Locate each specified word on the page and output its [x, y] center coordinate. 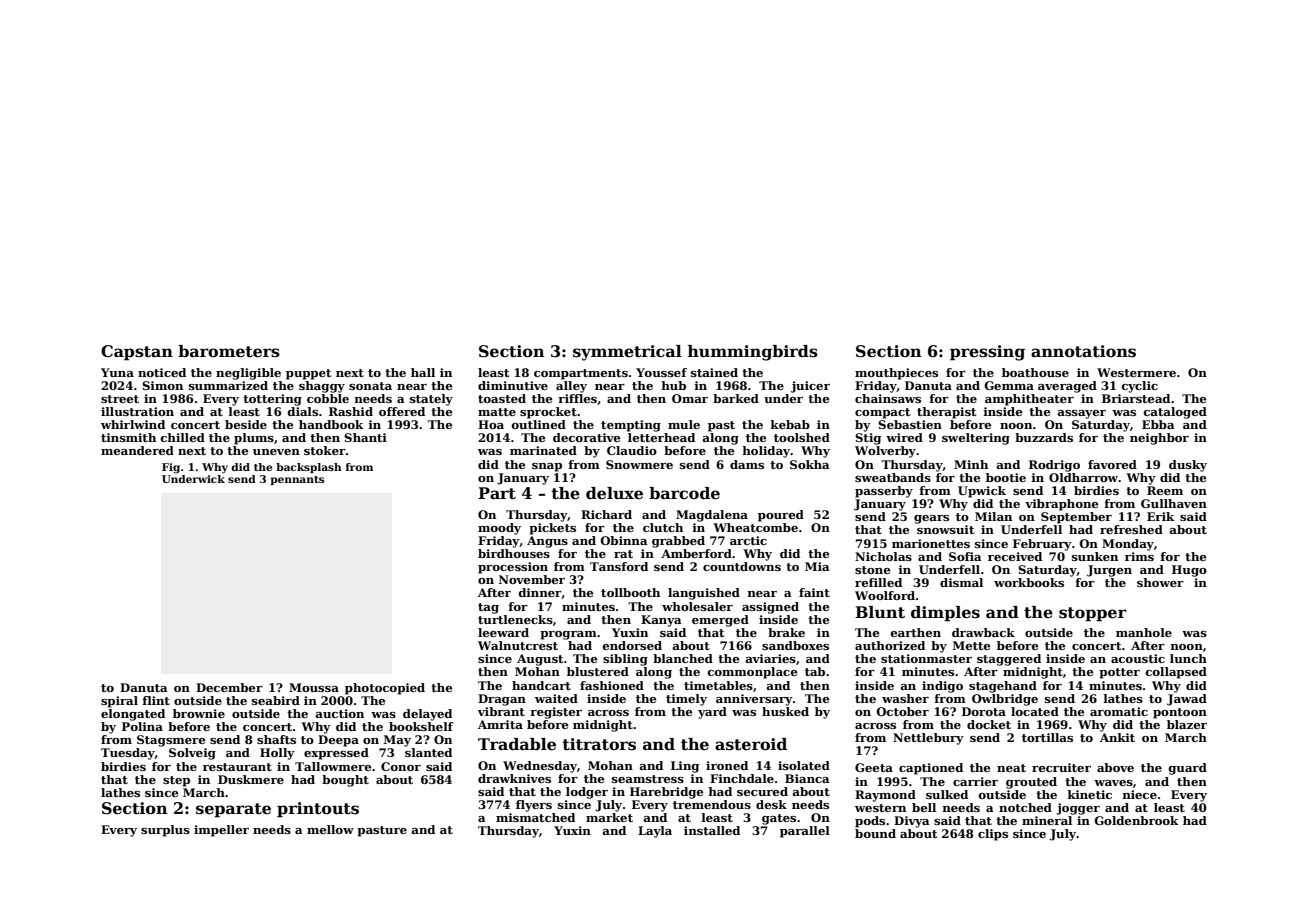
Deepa [338, 741]
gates [779, 819]
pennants [297, 480]
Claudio [632, 450]
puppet [308, 374]
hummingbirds [753, 353]
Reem [1165, 490]
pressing [987, 353]
